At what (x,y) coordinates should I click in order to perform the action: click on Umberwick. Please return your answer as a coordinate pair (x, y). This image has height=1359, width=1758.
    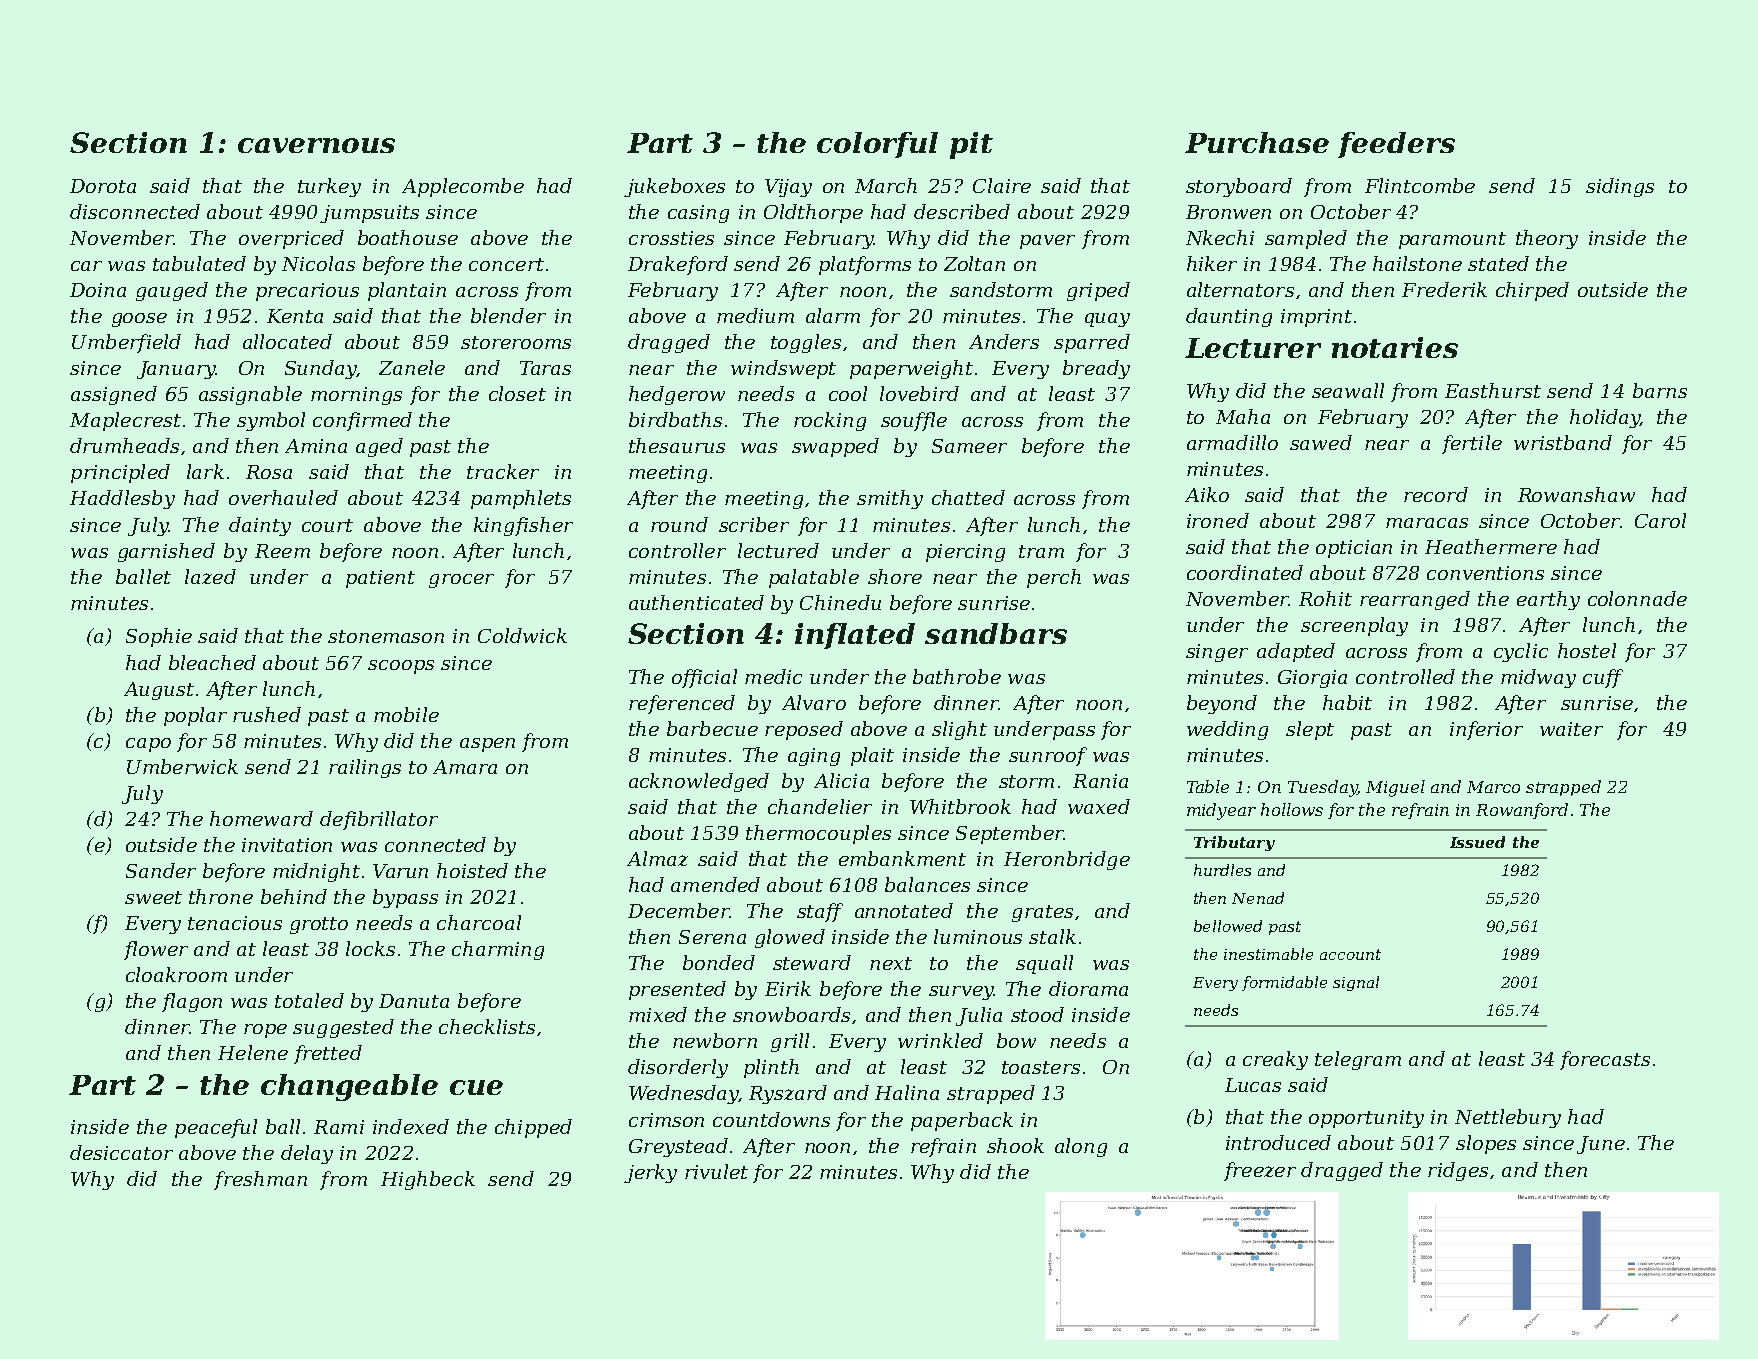
    Looking at the image, I should click on (182, 766).
